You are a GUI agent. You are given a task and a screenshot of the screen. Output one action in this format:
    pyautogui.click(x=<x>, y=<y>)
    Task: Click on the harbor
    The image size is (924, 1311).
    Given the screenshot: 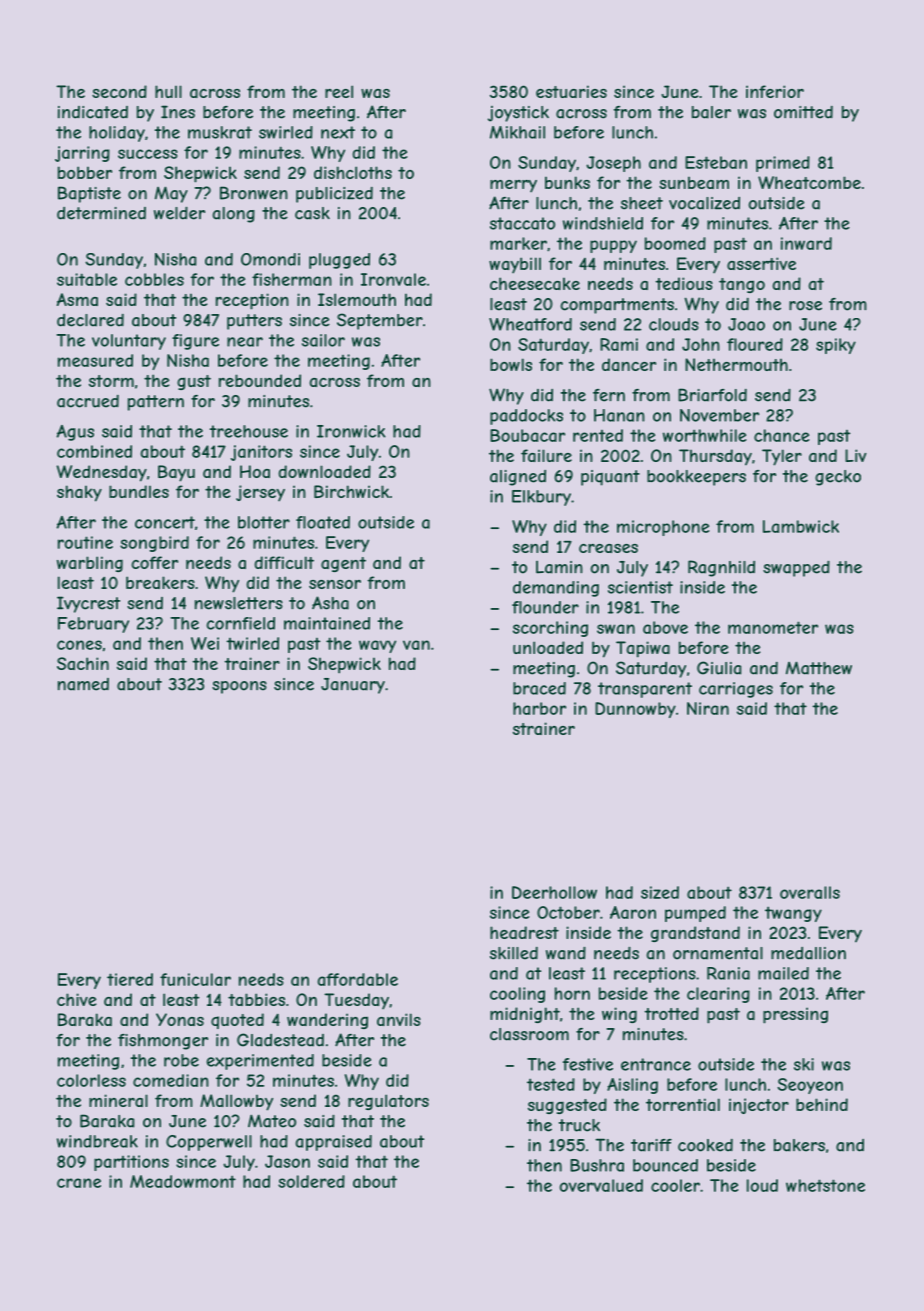 What is the action you would take?
    pyautogui.click(x=539, y=708)
